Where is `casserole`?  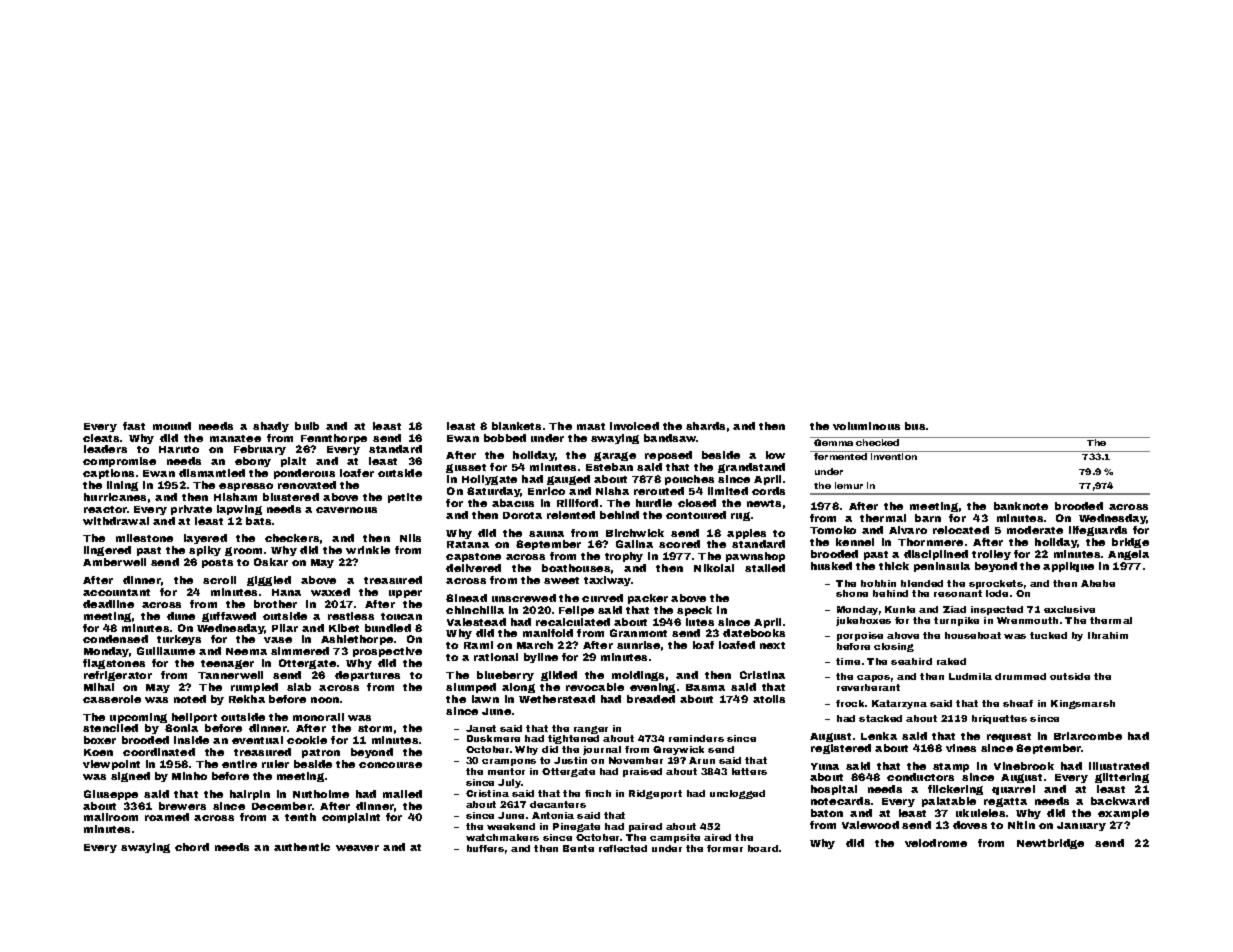
casserole is located at coordinates (112, 699).
